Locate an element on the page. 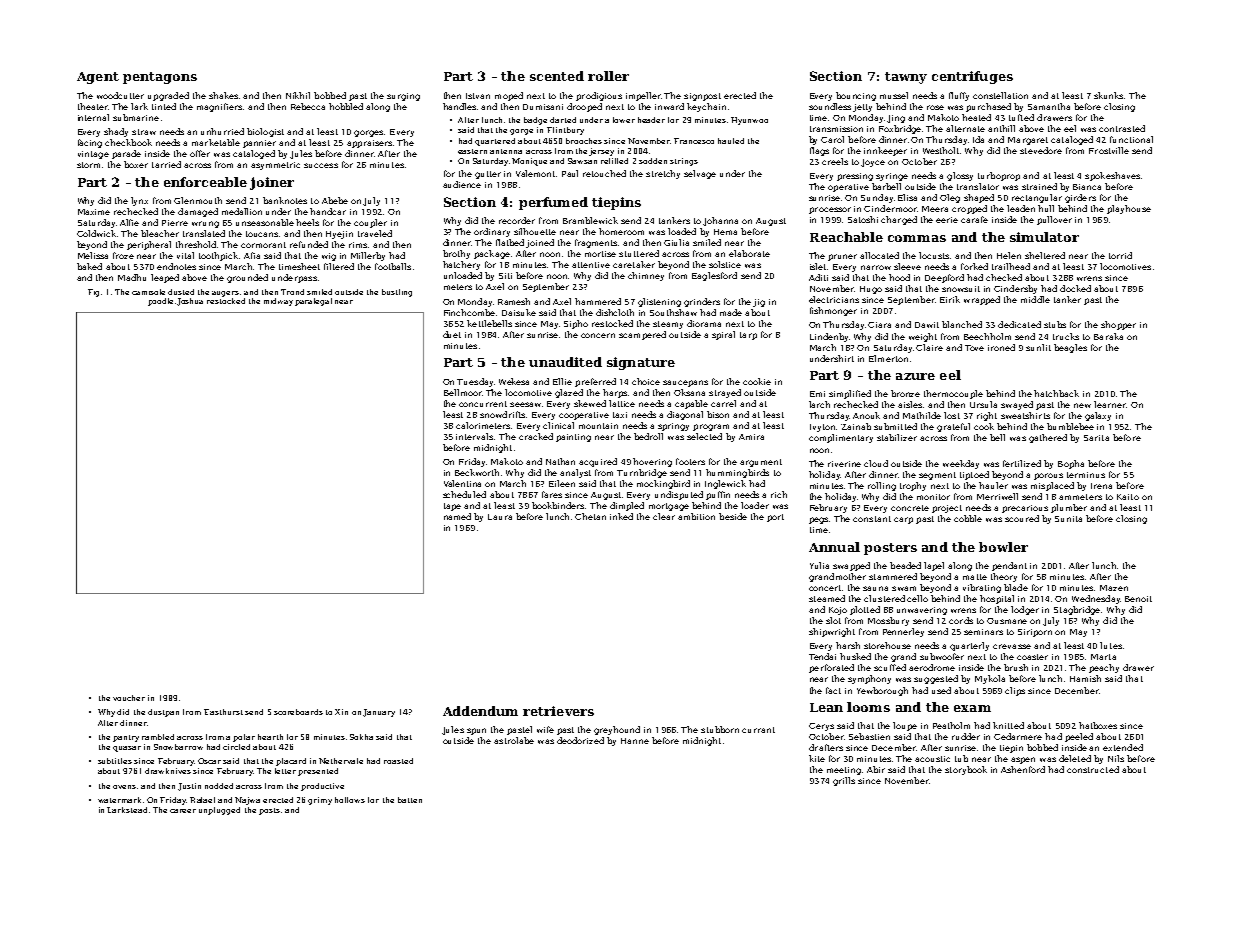 Image resolution: width=1233 pixels, height=952 pixels. slot is located at coordinates (833, 620).
